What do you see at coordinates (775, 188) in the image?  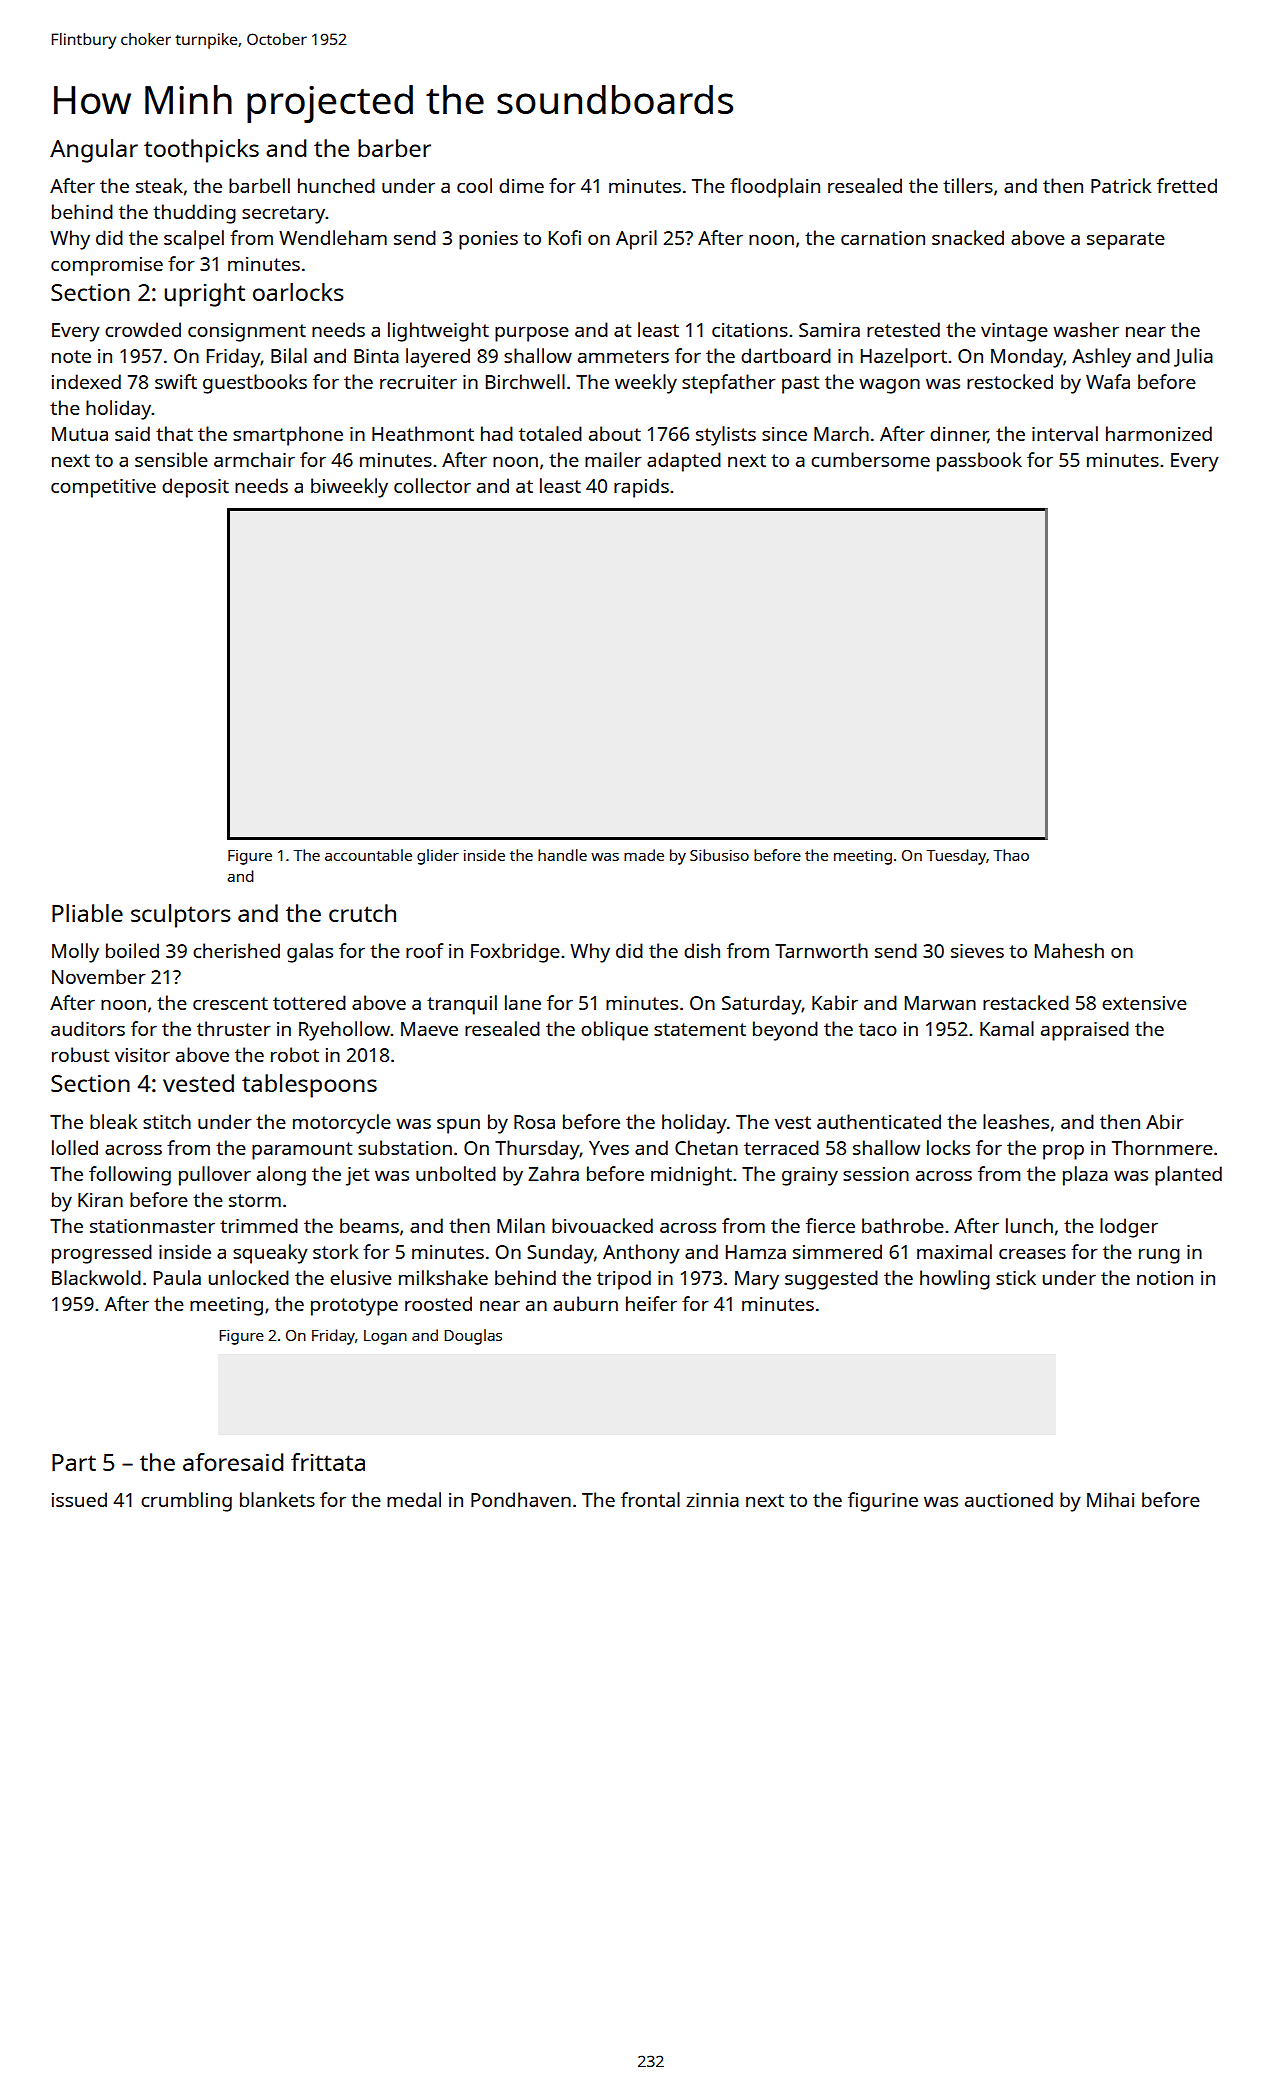 I see `floodplain` at bounding box center [775, 188].
